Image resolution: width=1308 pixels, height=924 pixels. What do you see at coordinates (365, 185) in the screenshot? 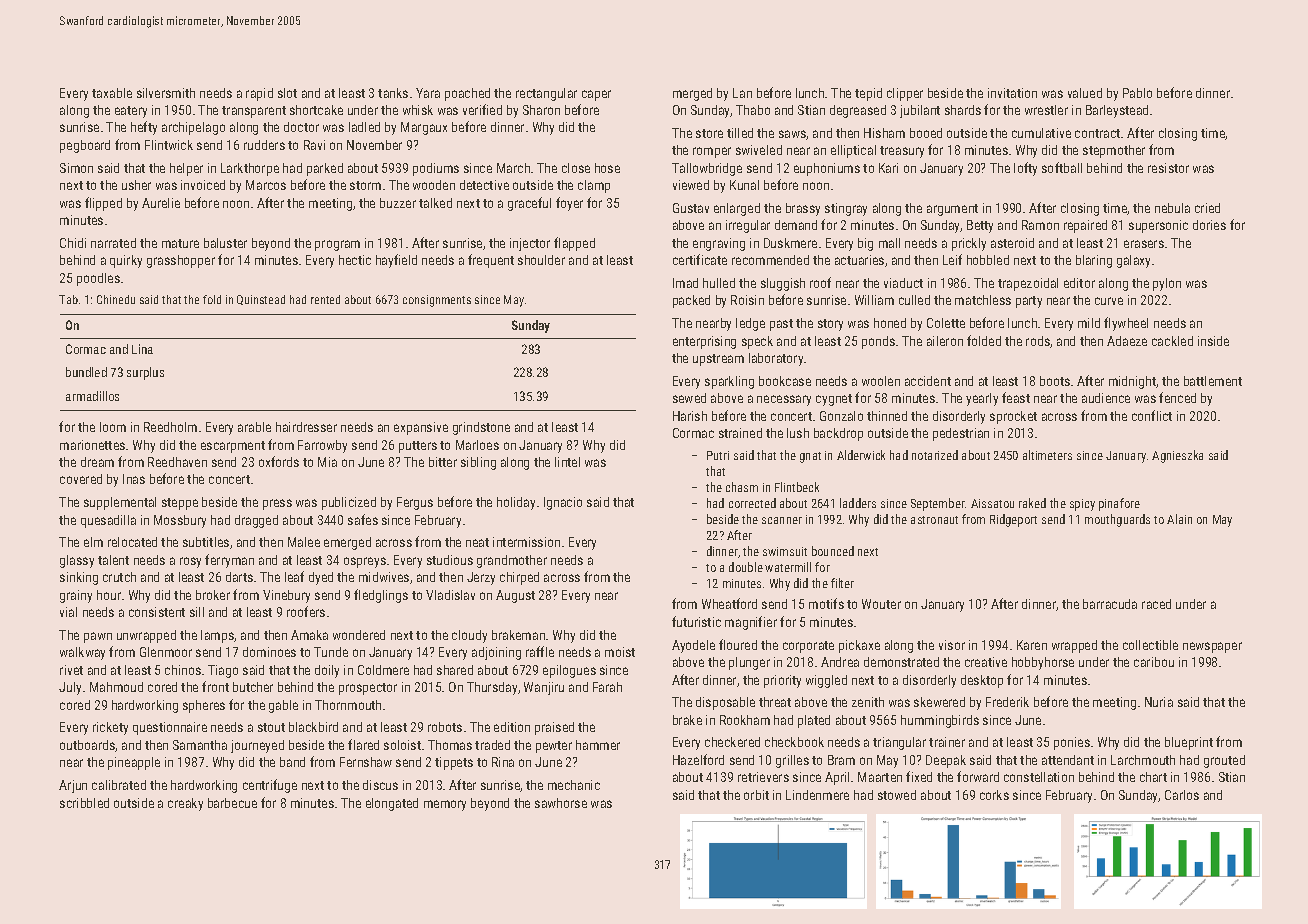
I see `storm` at bounding box center [365, 185].
